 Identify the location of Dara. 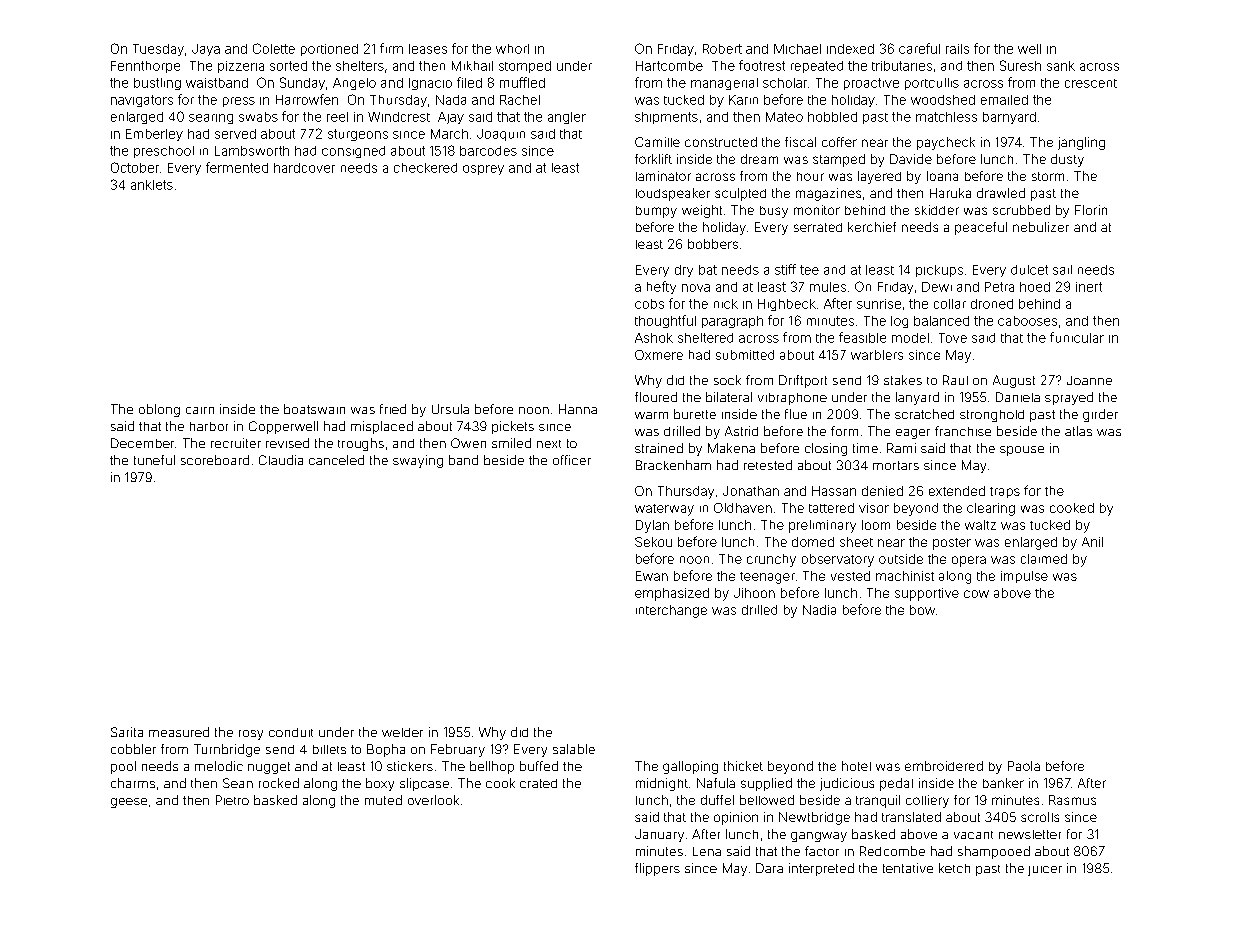
(769, 868).
